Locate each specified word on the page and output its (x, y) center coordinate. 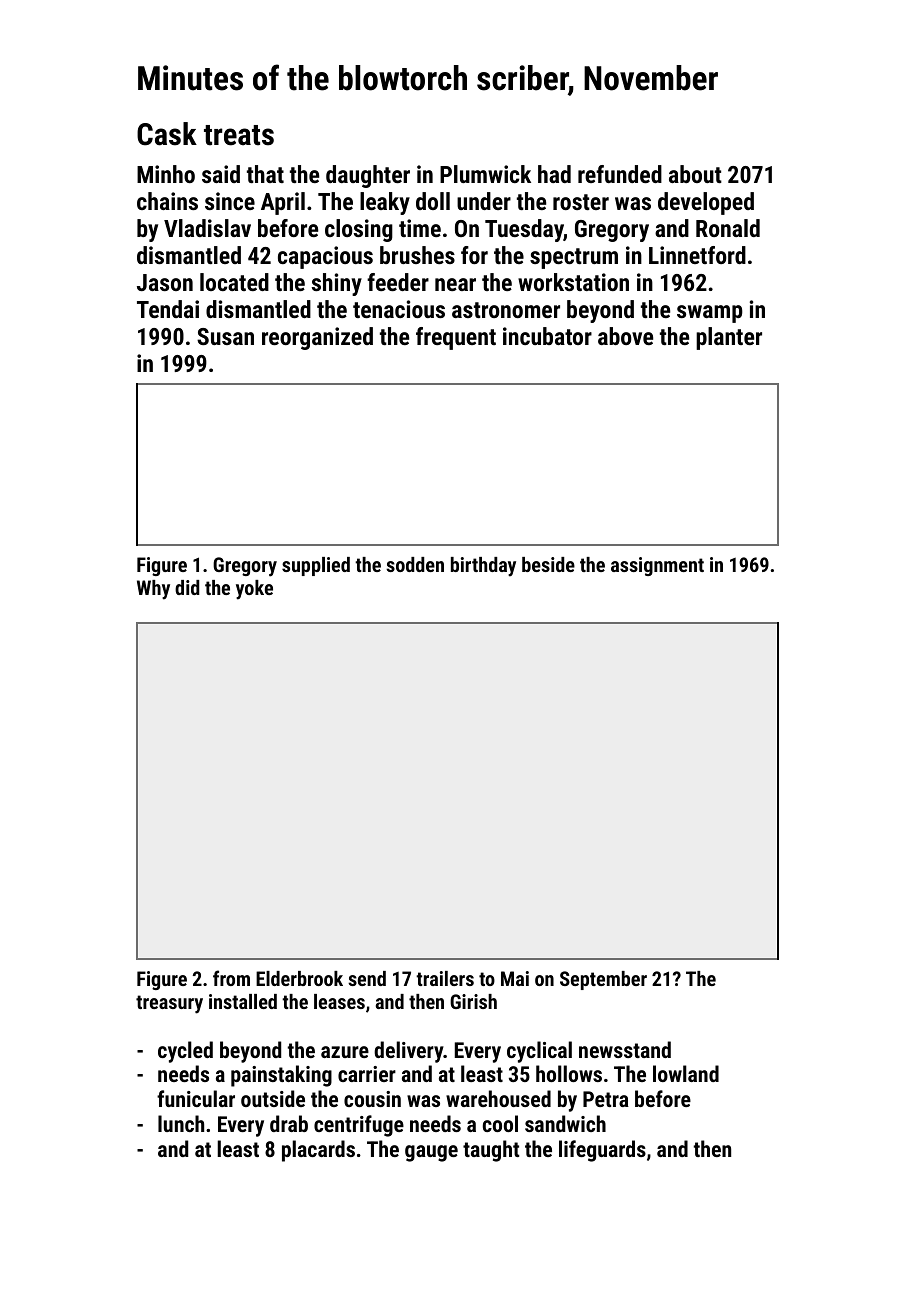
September (603, 980)
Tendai (168, 309)
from (231, 978)
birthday (483, 567)
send (367, 978)
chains (167, 201)
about (695, 174)
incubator (547, 336)
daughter (368, 176)
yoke (254, 590)
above (625, 336)
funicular (196, 1098)
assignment (657, 566)
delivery (409, 1052)
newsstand (625, 1049)
